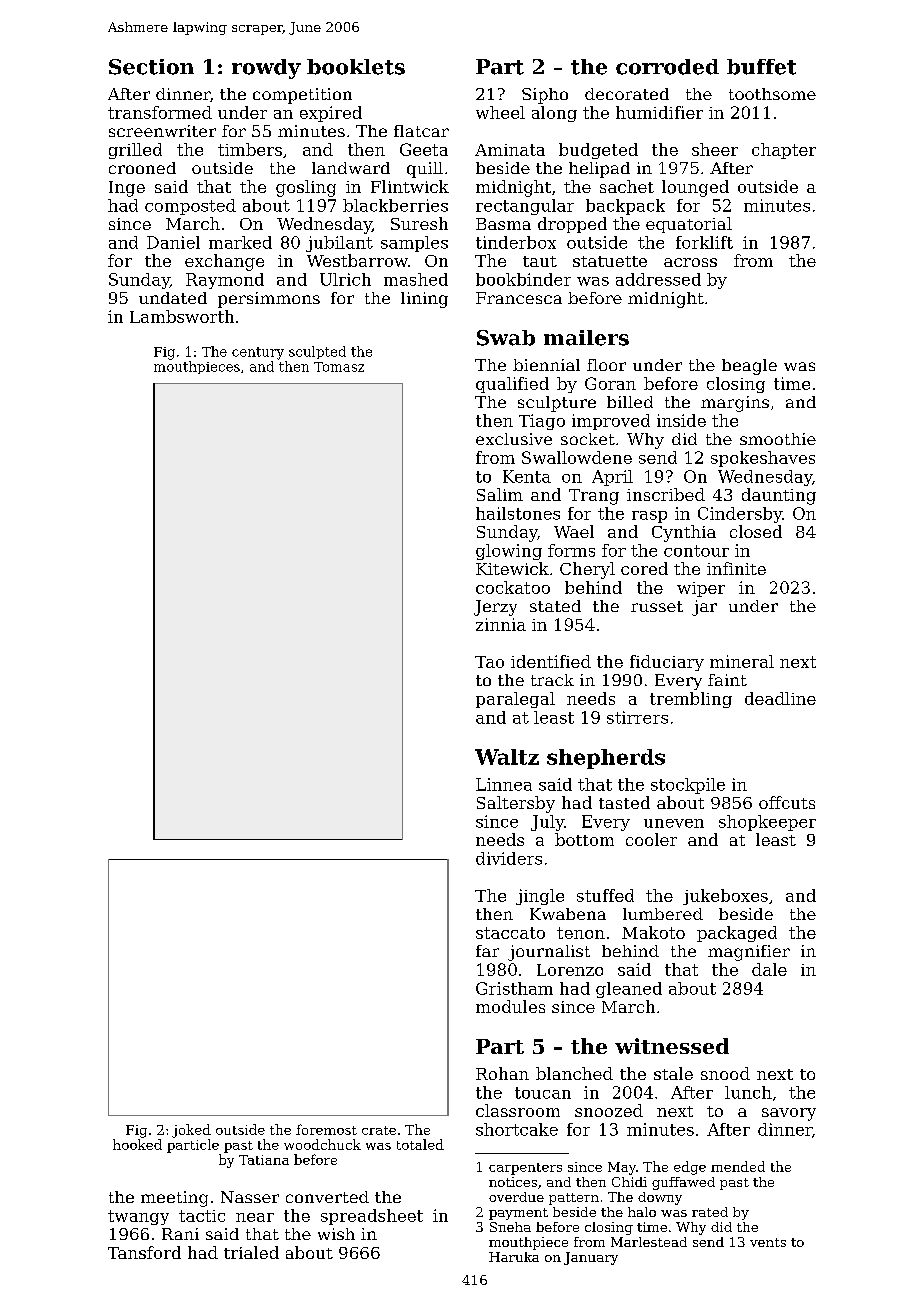  I want to click on far, so click(487, 951).
